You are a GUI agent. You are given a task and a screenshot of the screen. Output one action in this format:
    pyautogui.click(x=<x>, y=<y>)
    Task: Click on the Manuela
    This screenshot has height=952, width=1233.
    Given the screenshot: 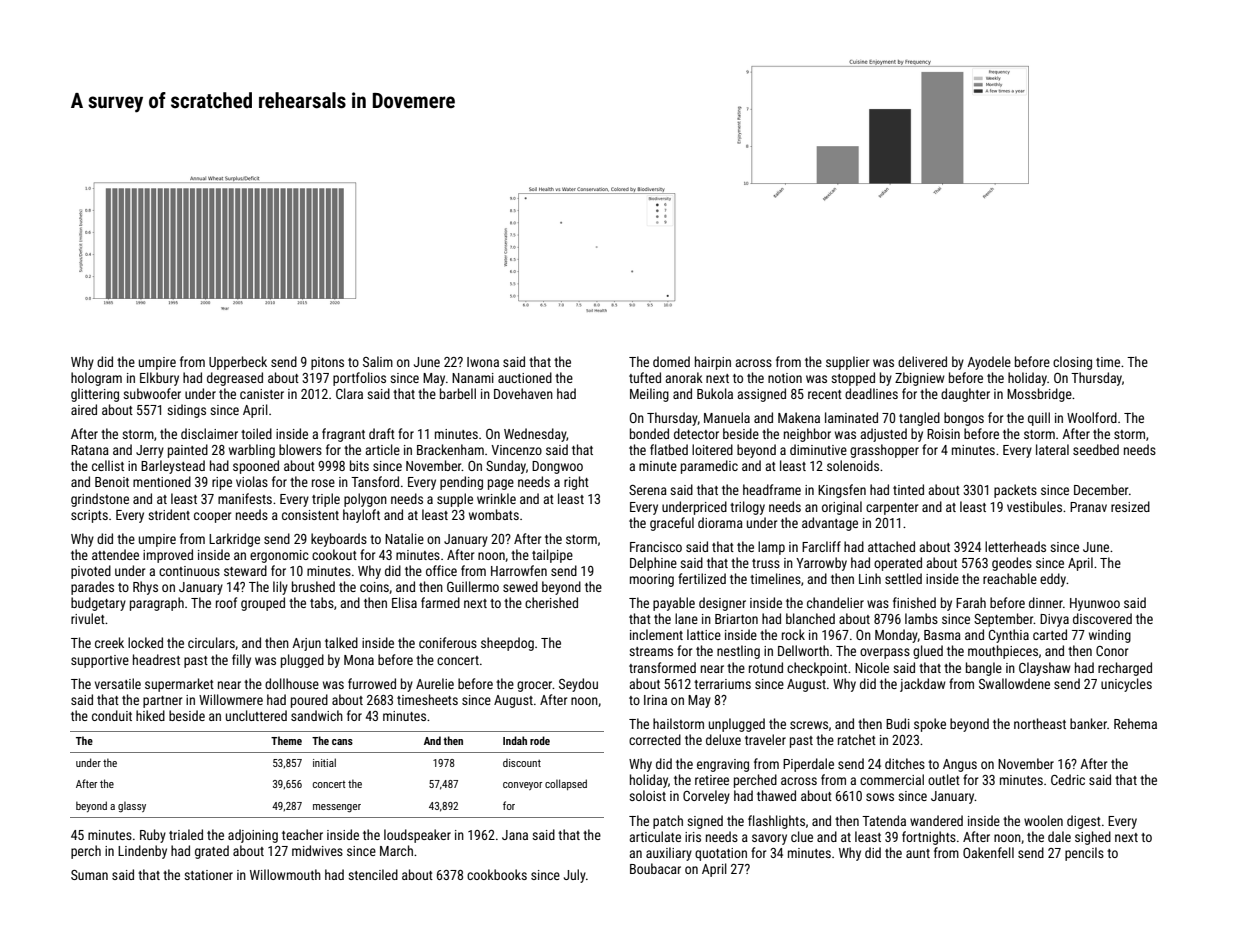 What is the action you would take?
    pyautogui.click(x=727, y=417)
